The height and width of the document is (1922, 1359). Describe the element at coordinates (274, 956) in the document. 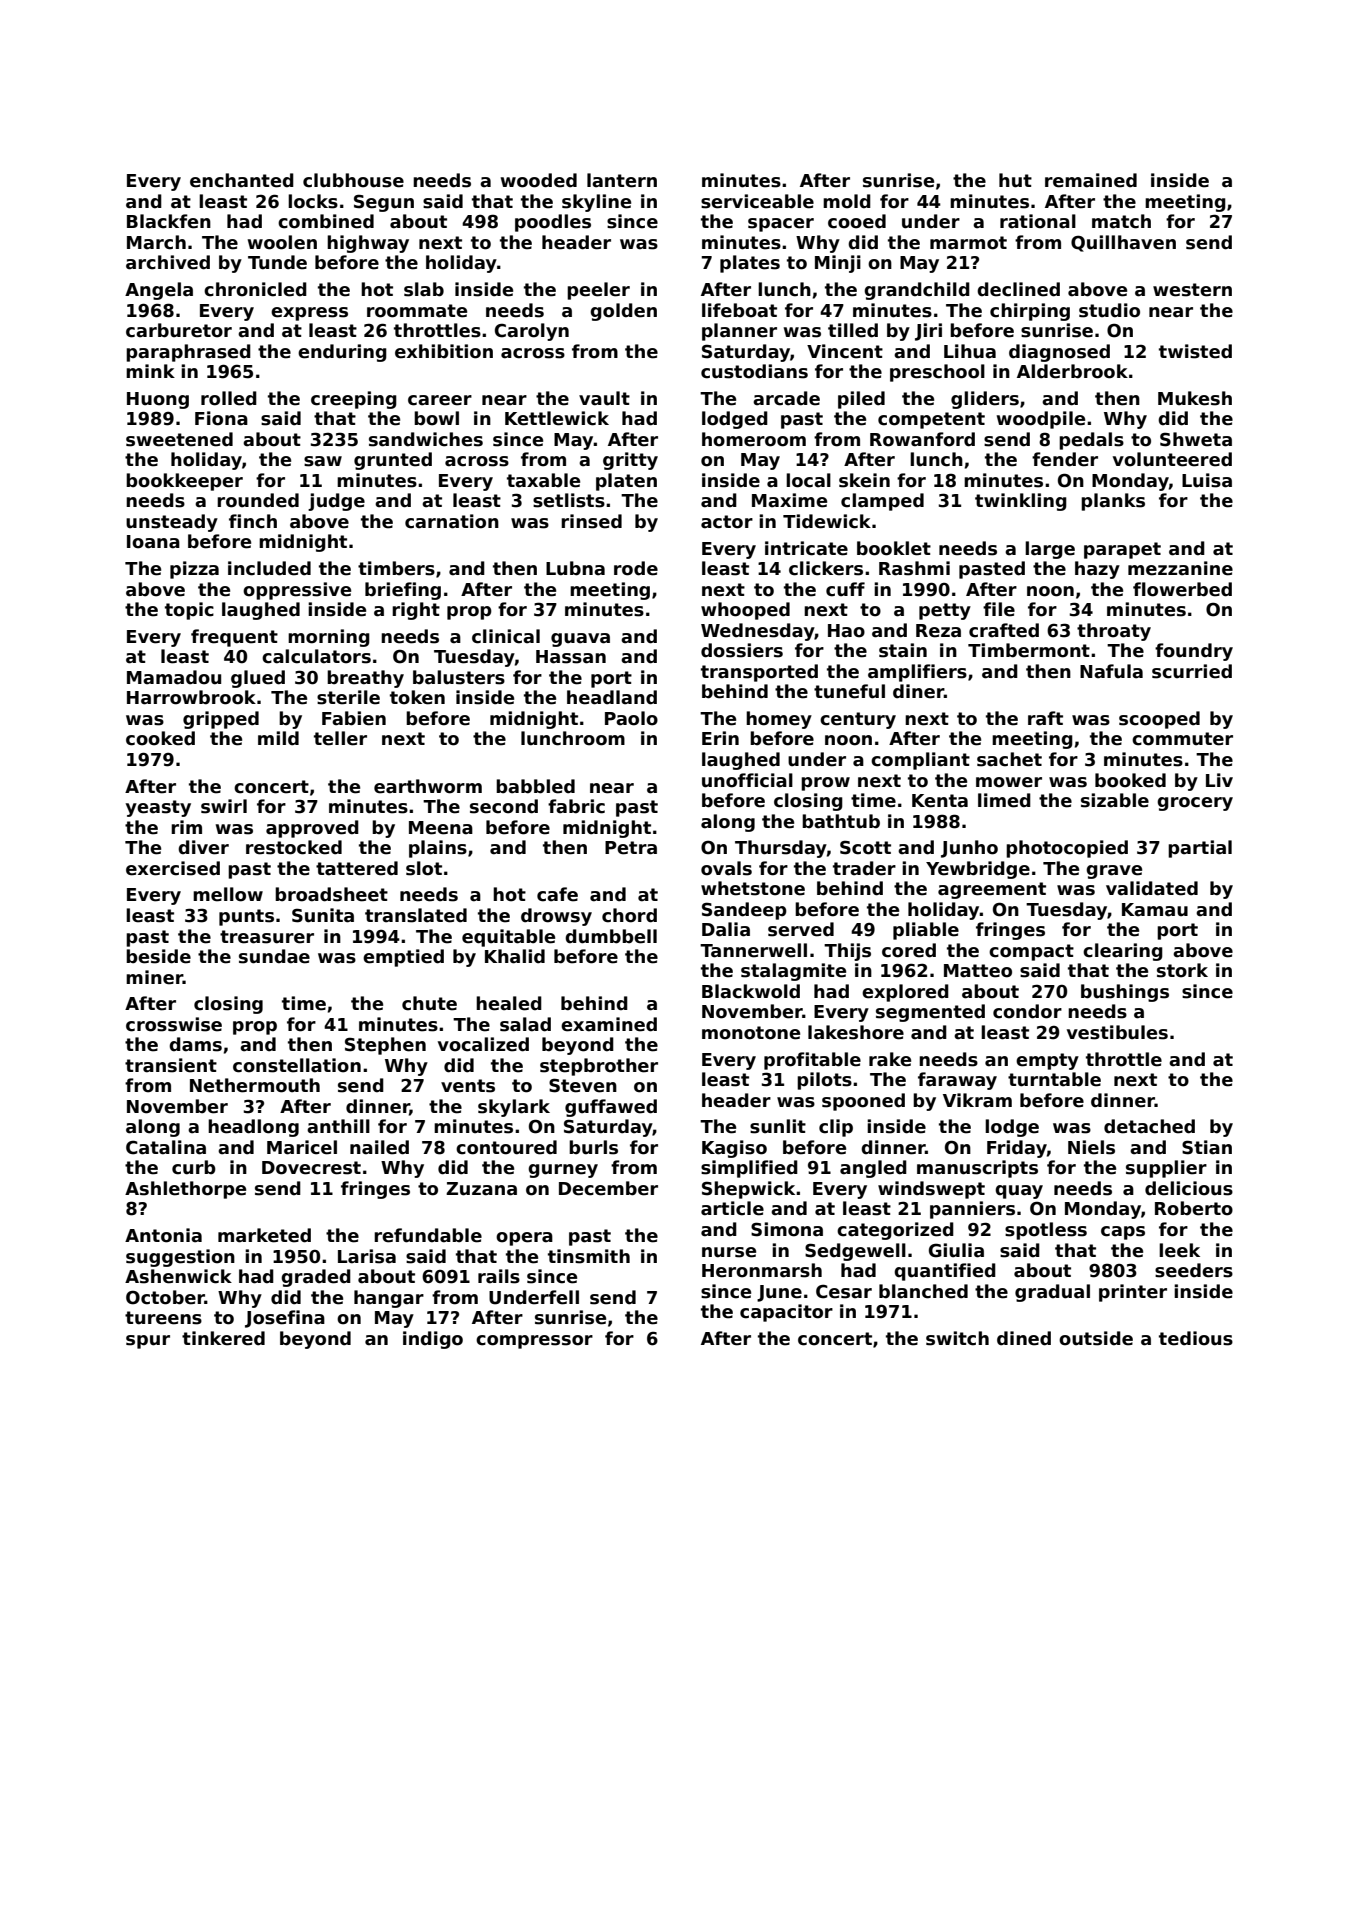

I see `sundae` at that location.
